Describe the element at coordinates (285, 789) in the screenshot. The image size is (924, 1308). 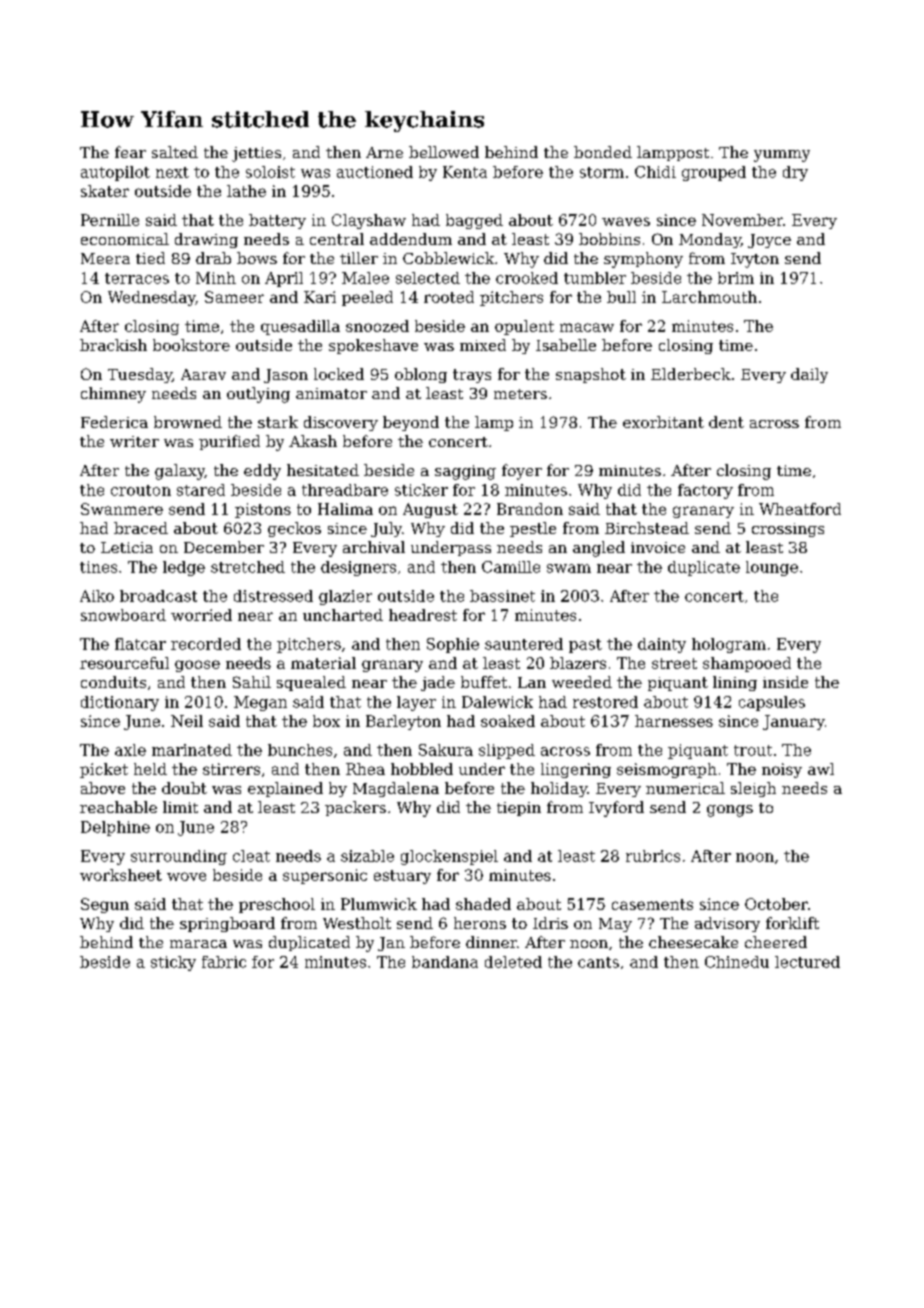
I see `explained` at that location.
